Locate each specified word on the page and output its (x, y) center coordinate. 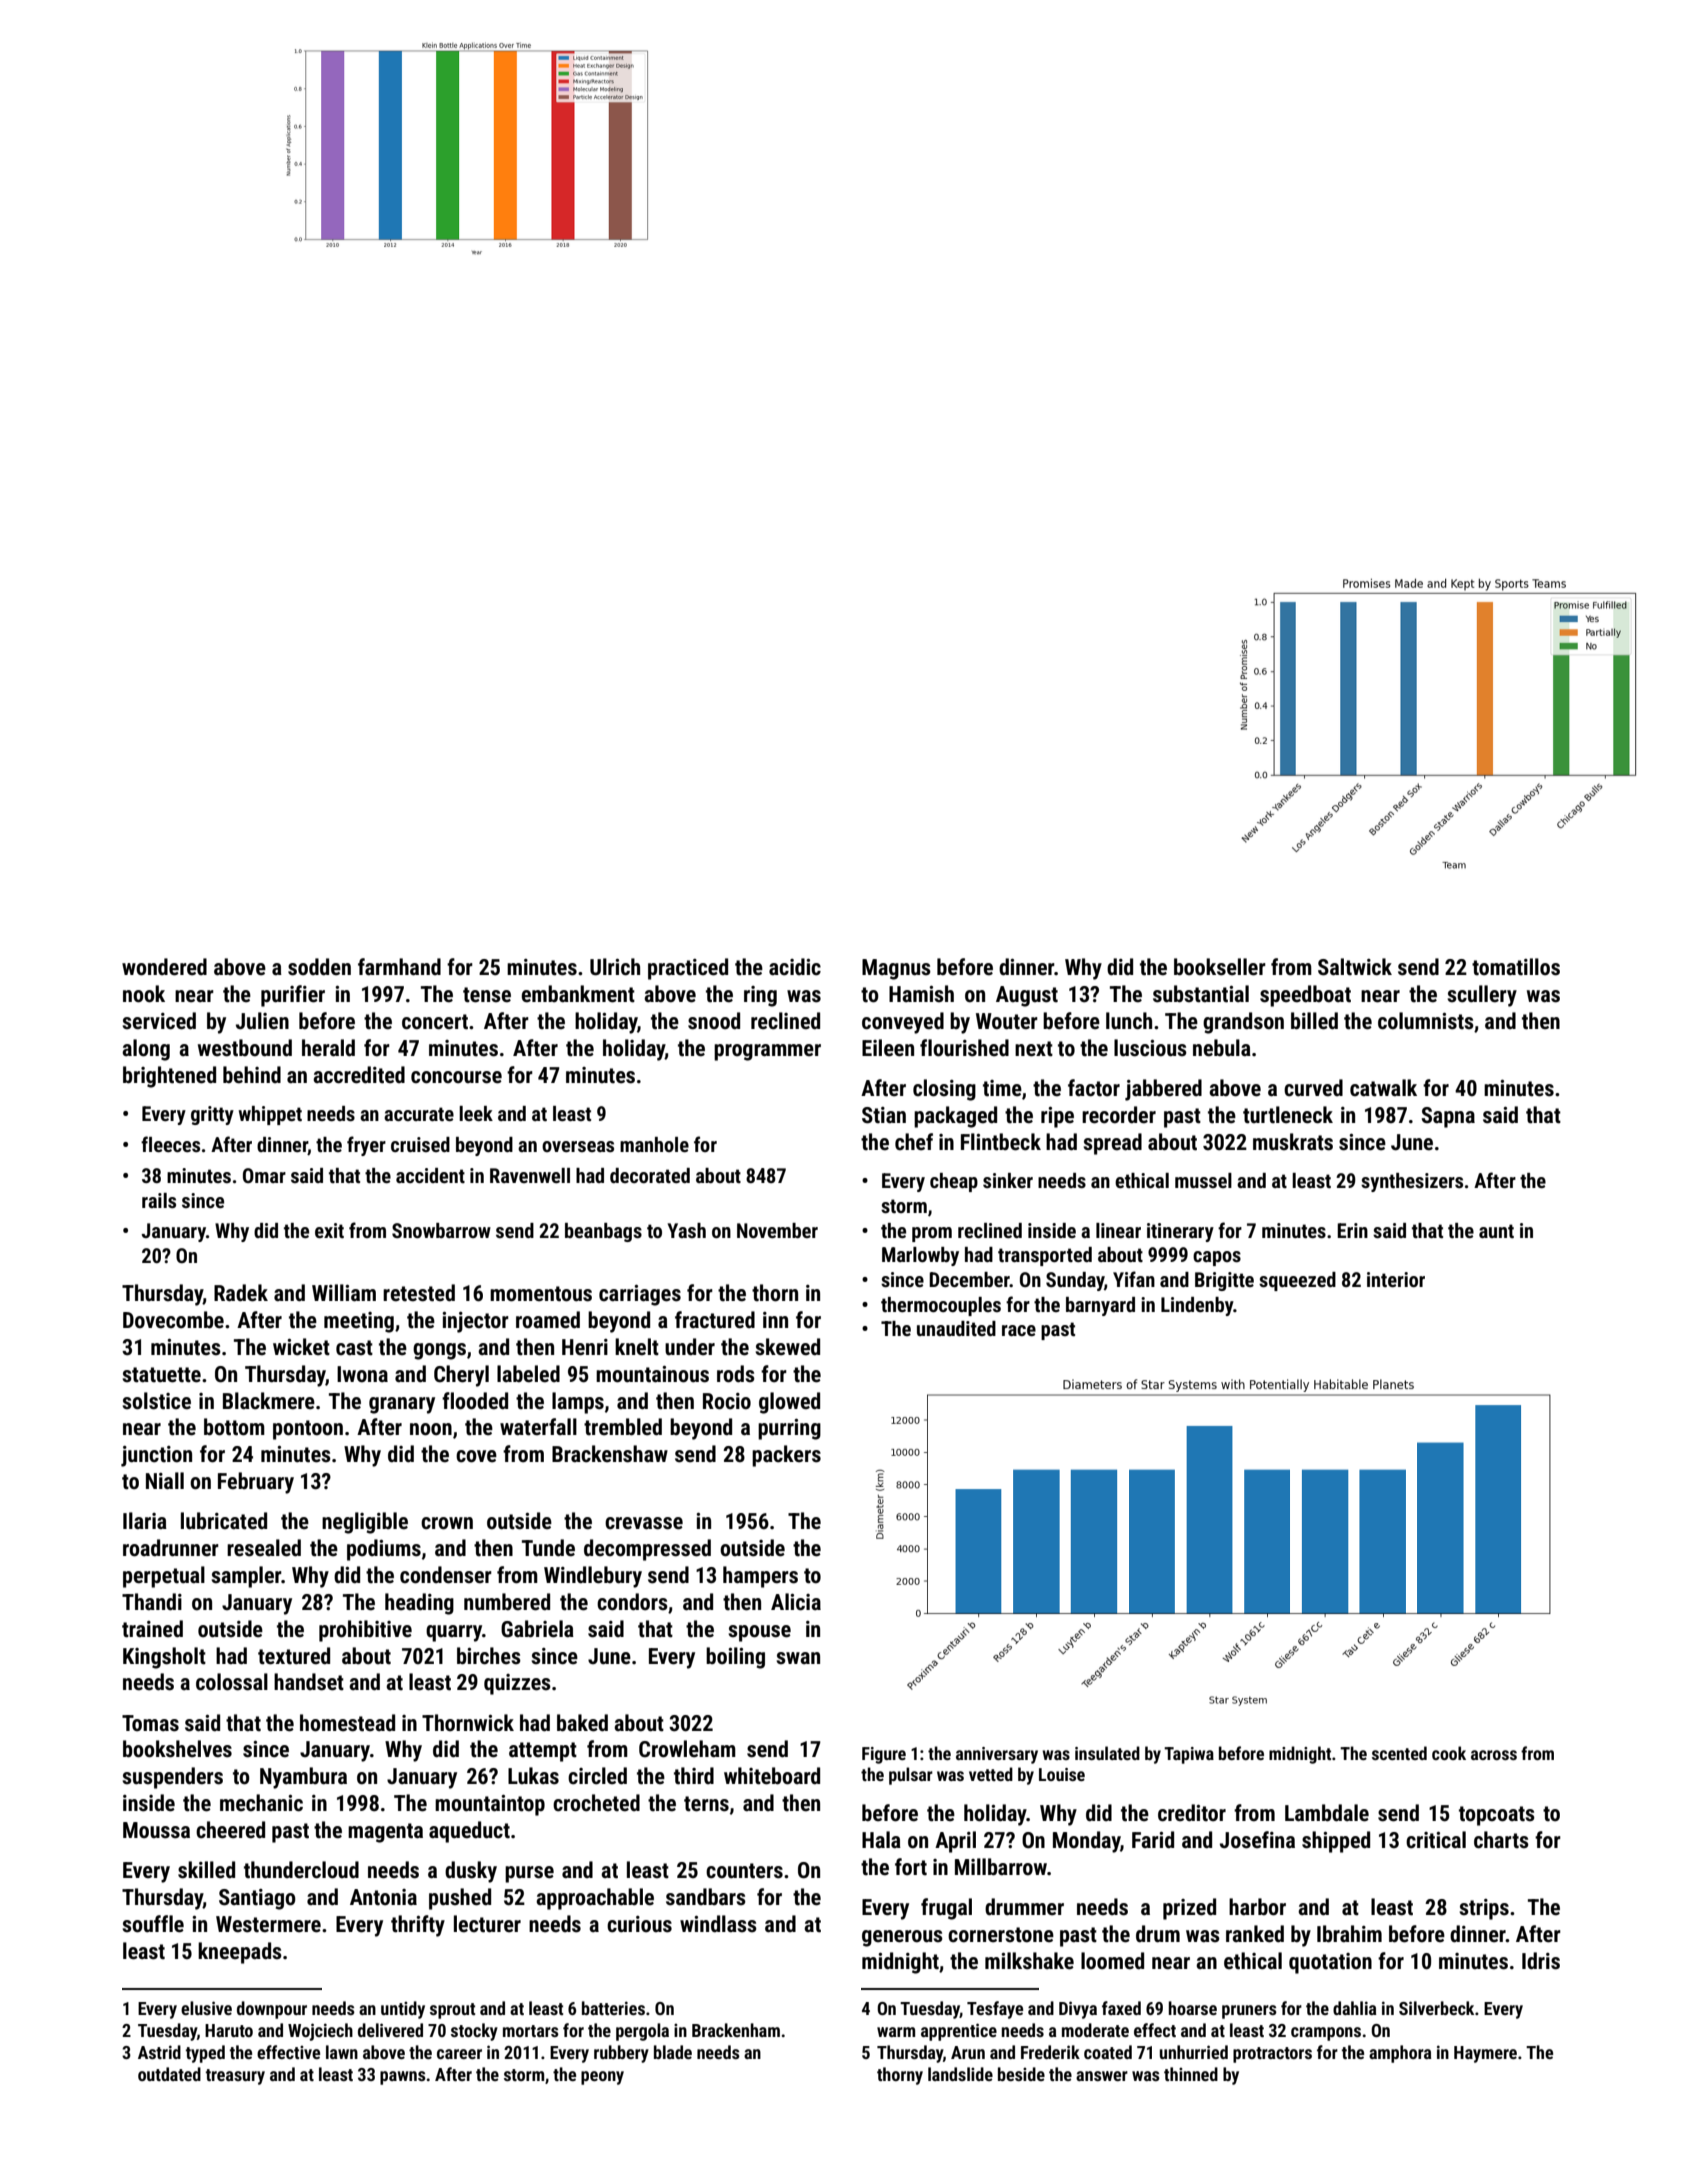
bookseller (1220, 967)
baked (582, 1723)
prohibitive (365, 1631)
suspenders (172, 1778)
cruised (420, 1144)
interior (1396, 1279)
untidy (403, 2010)
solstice (156, 1401)
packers (786, 1456)
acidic (795, 967)
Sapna (1448, 1117)
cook (1449, 1753)
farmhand (399, 967)
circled (597, 1776)
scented (1399, 1753)
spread (1112, 1144)
